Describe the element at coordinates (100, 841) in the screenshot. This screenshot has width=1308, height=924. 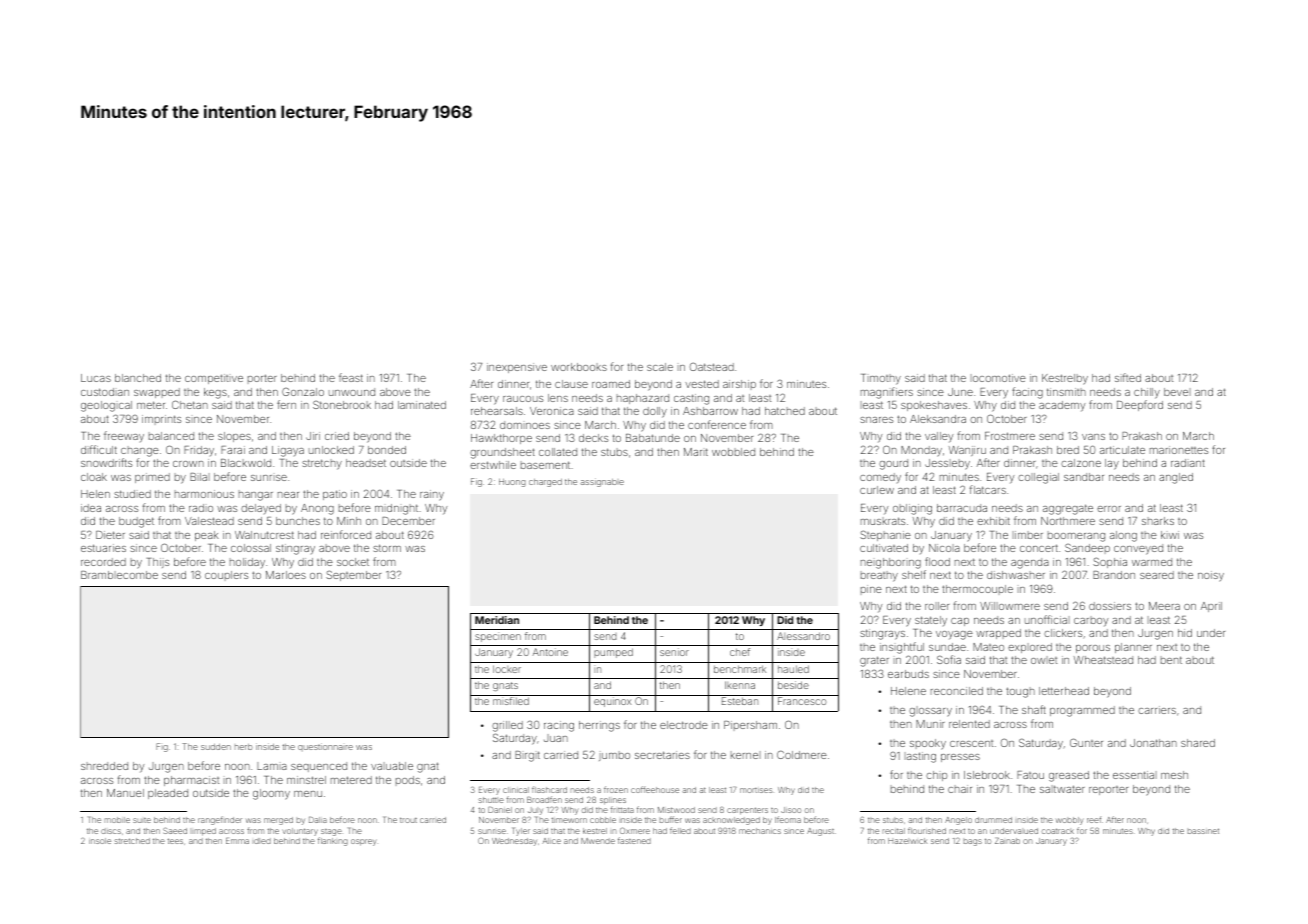
I see `insole` at that location.
